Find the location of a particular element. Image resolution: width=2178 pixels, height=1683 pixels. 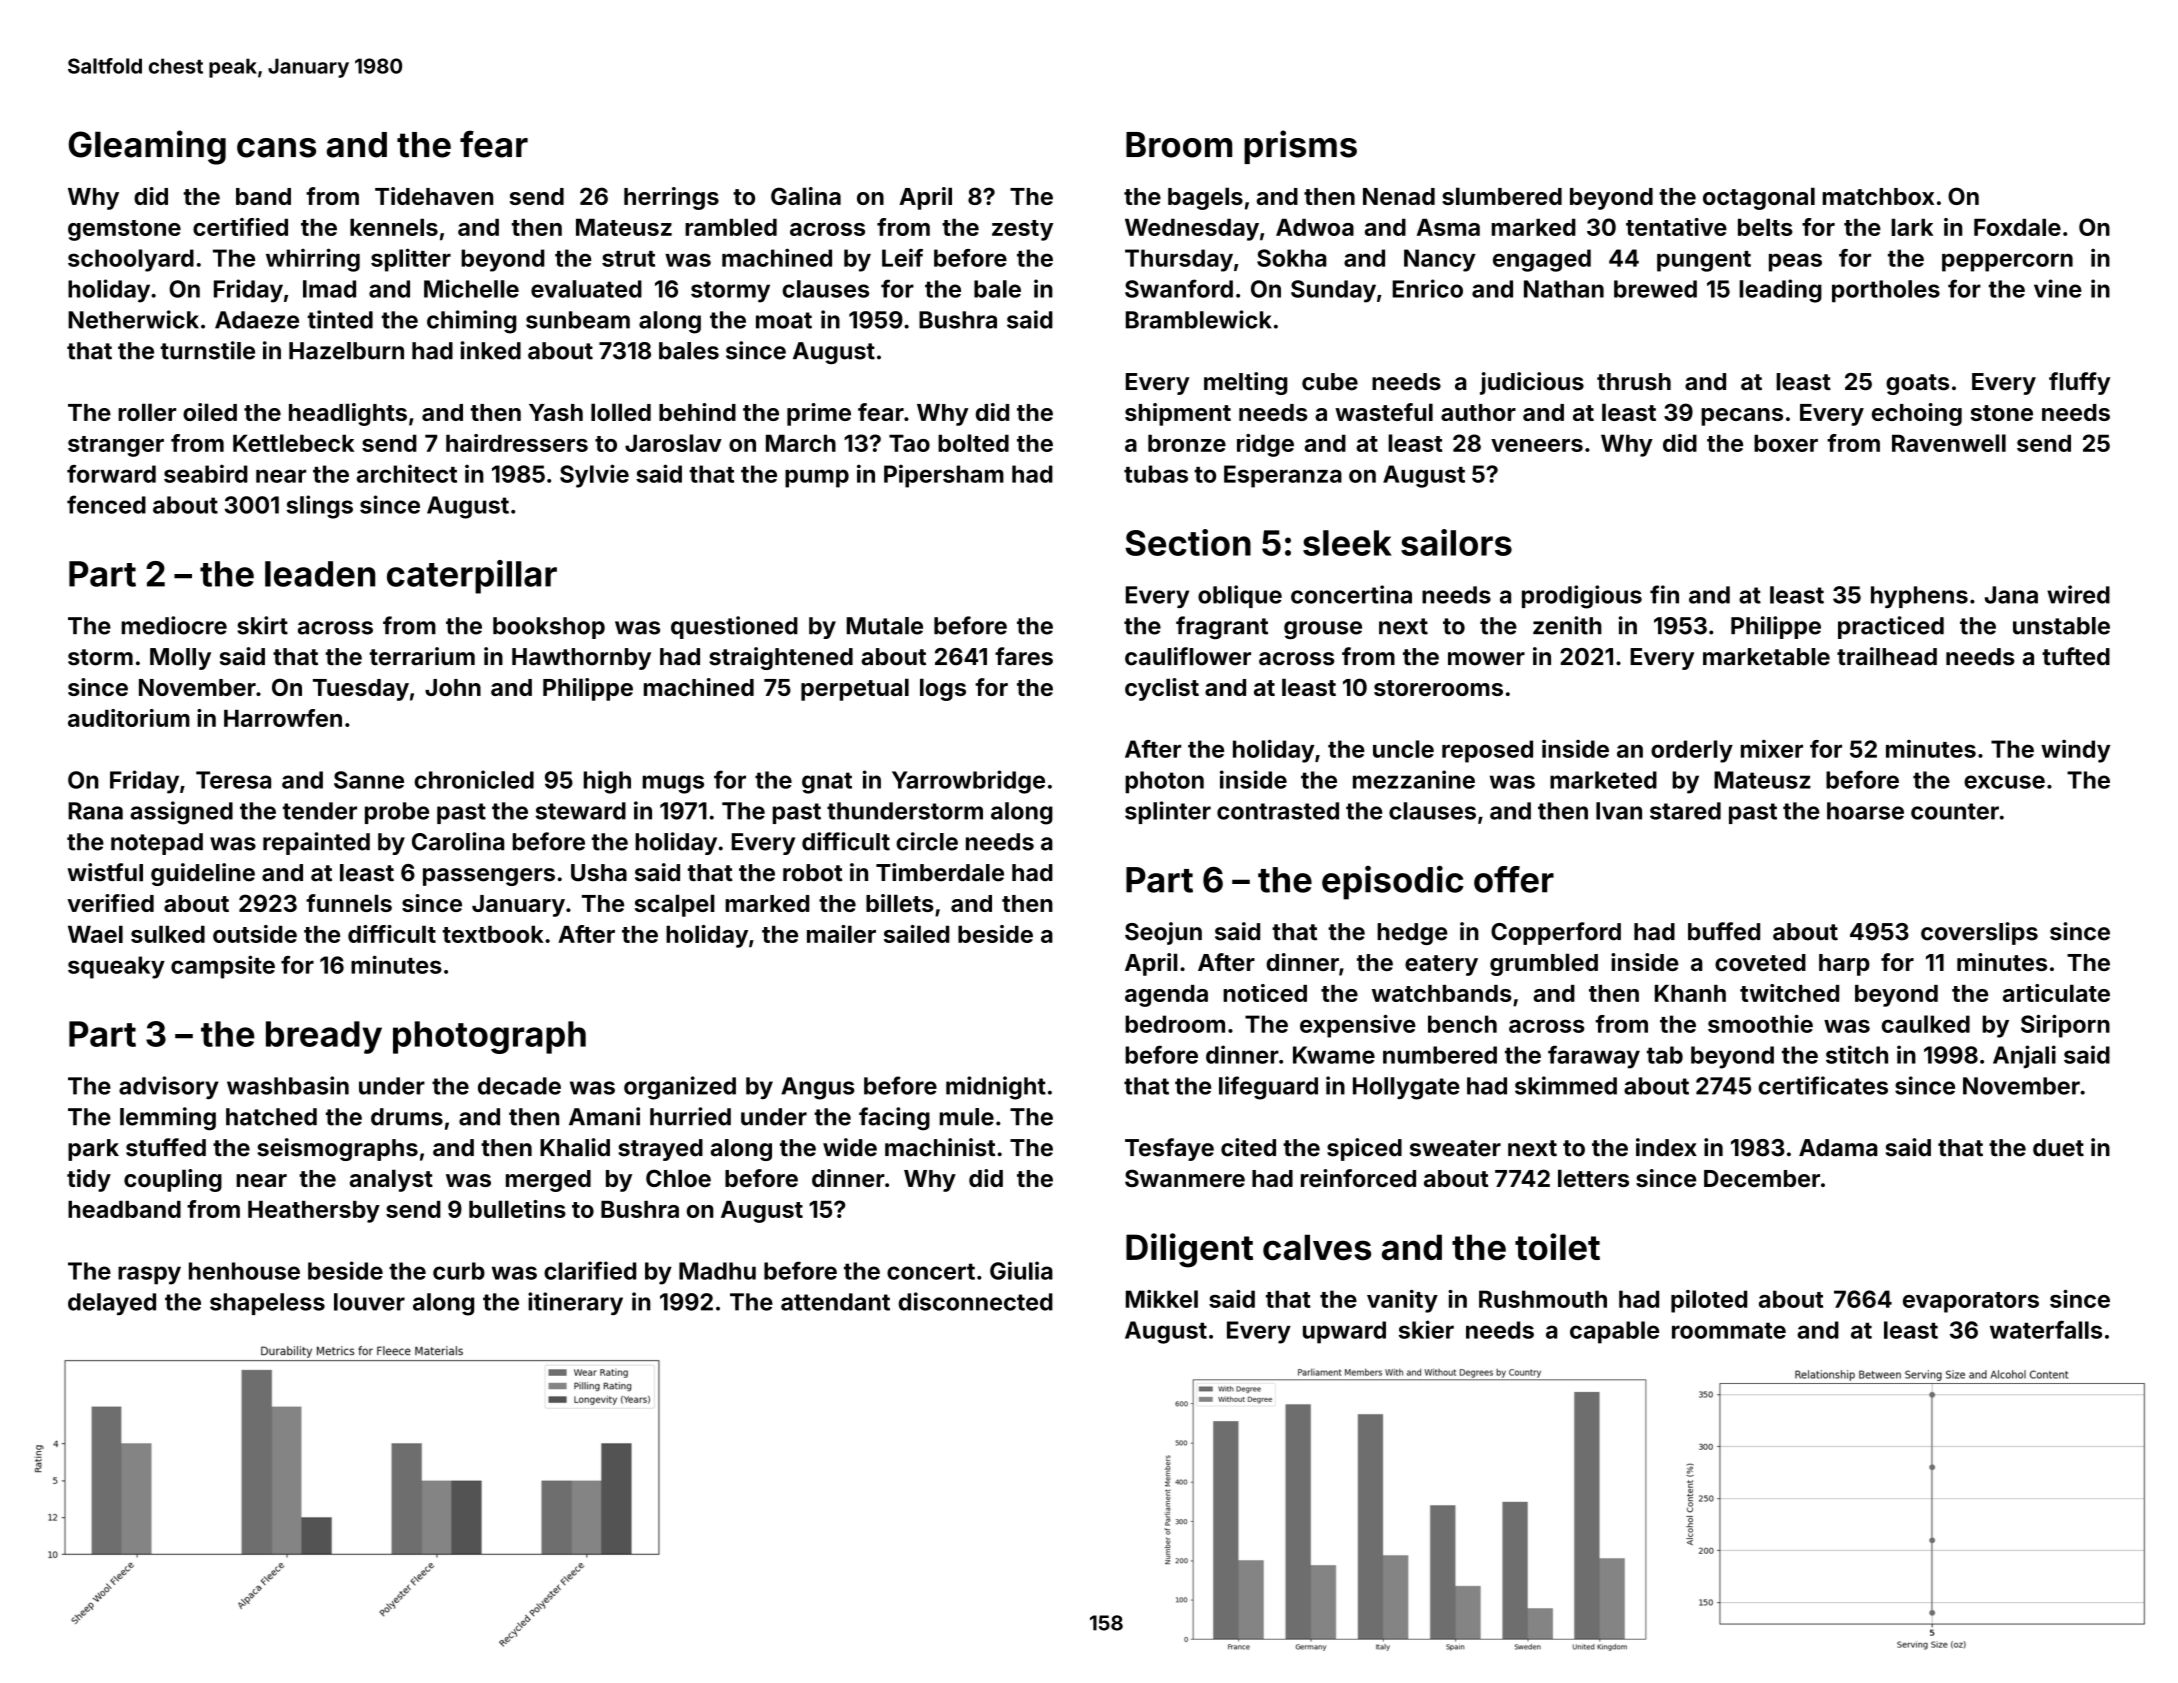

matchbox is located at coordinates (1878, 196).
